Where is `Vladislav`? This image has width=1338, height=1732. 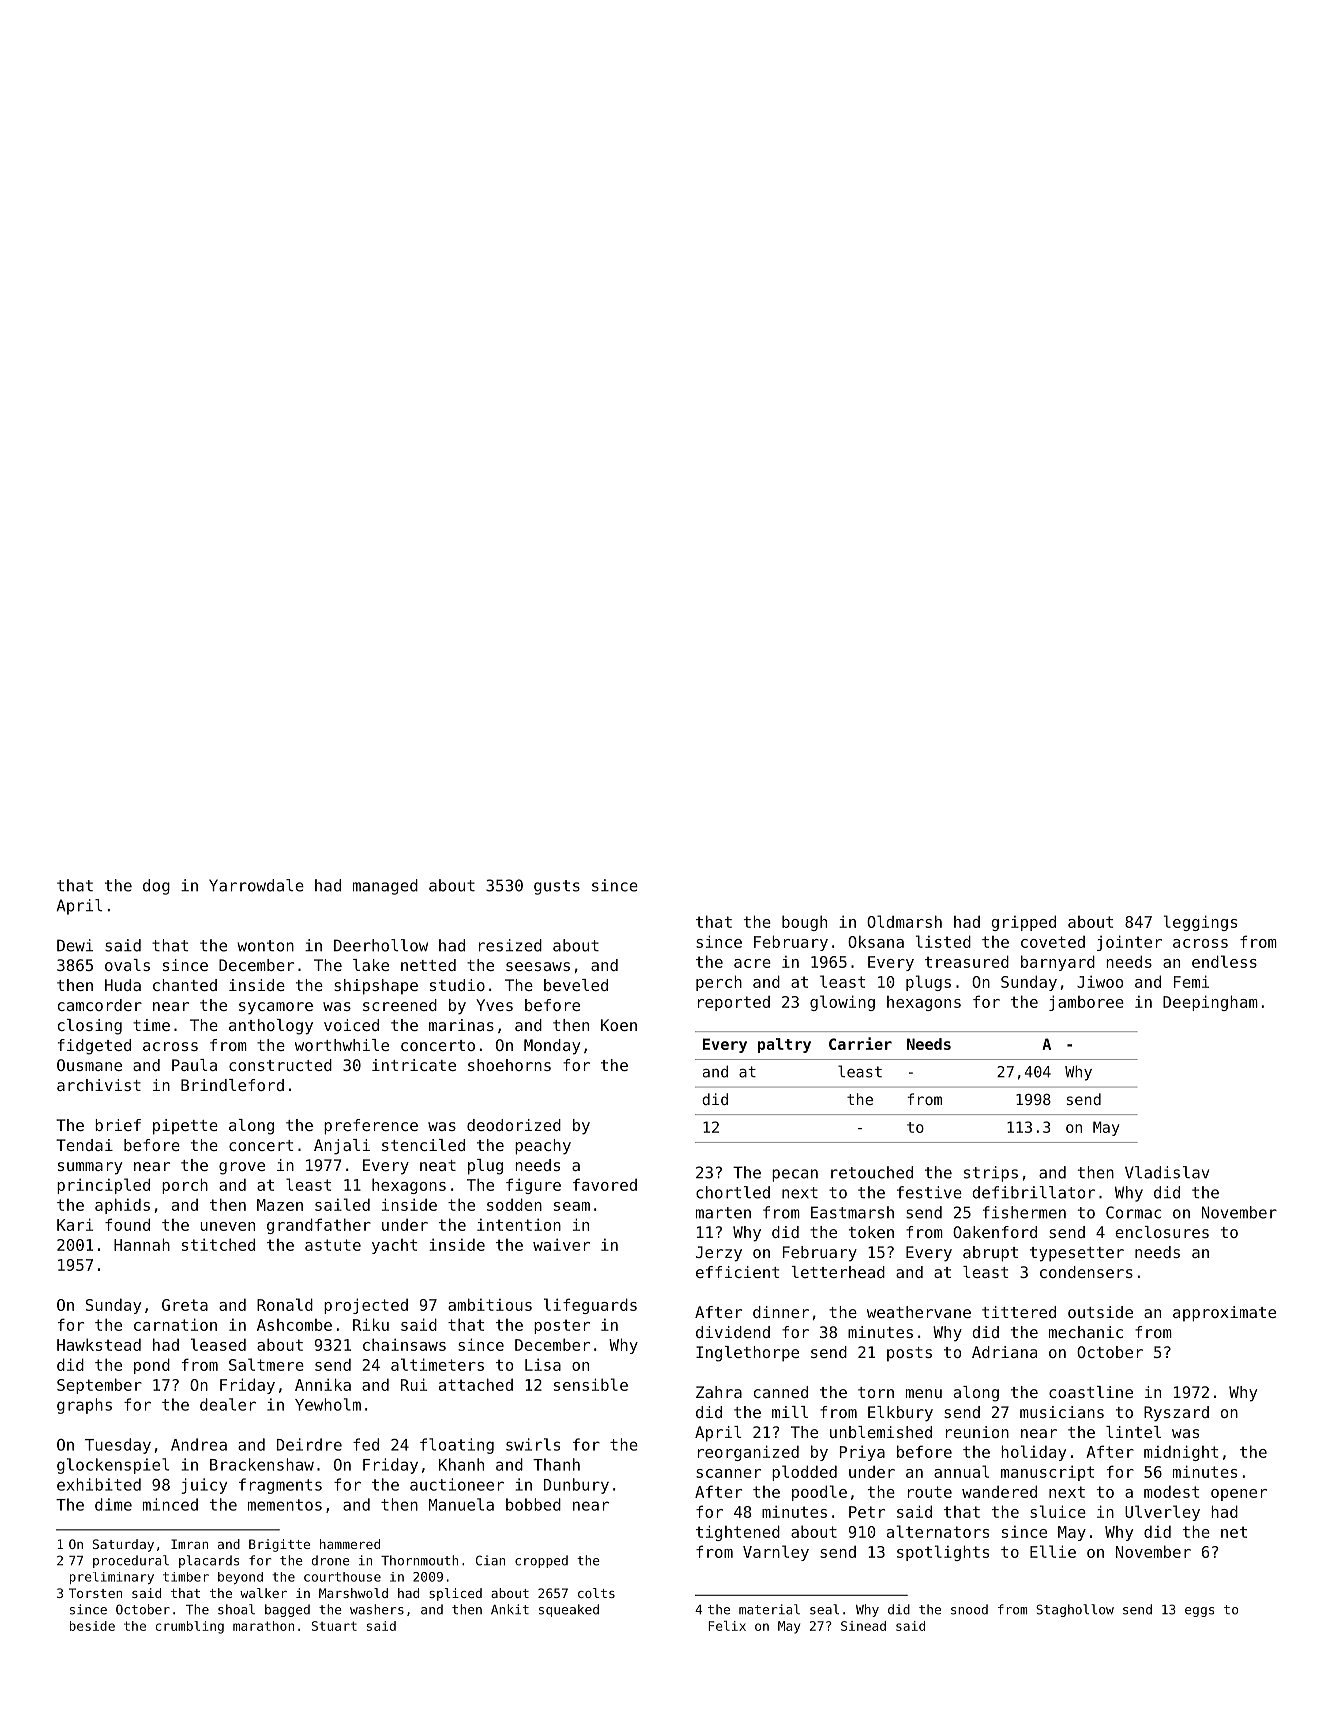 Vladislav is located at coordinates (1167, 1172).
